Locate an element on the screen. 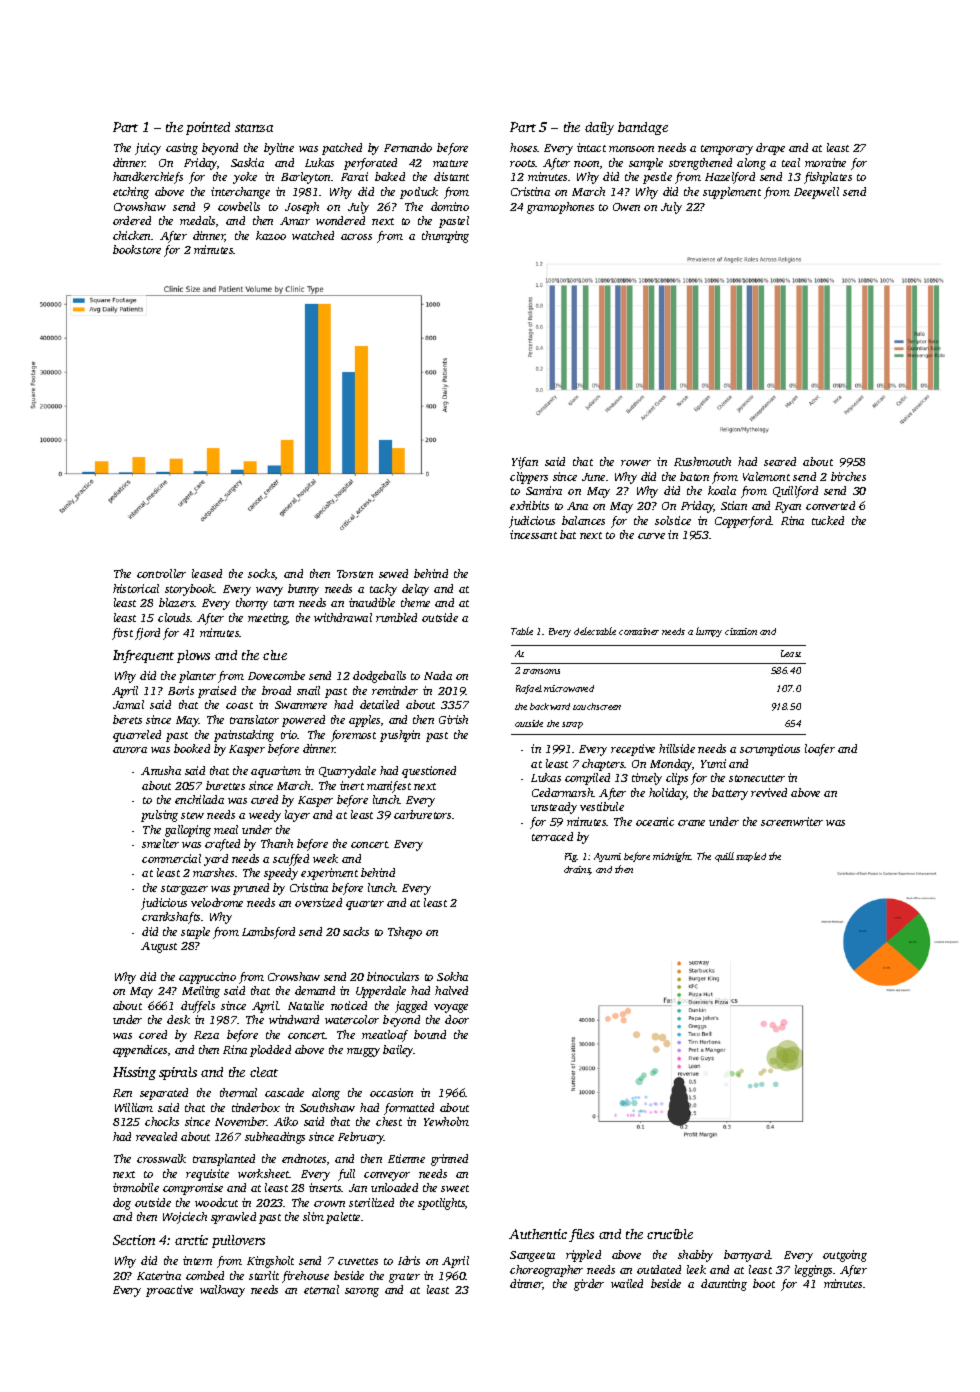 This screenshot has width=980, height=1392. starlit is located at coordinates (264, 1275).
